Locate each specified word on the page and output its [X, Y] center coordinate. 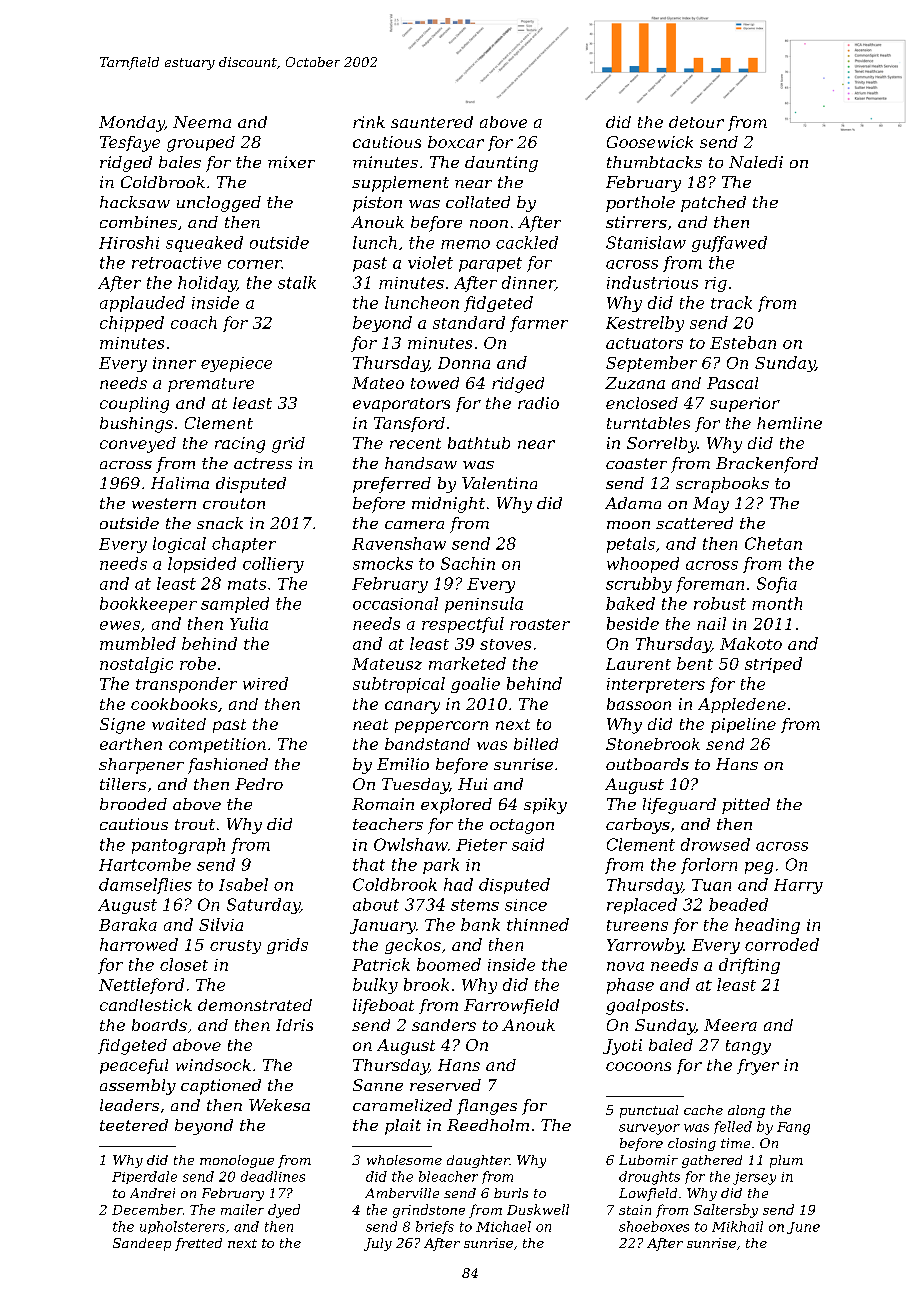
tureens [637, 925]
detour [696, 122]
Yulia [249, 623]
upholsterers [182, 1227]
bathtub [479, 443]
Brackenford [767, 465]
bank [480, 924]
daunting [501, 164]
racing [240, 445]
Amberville [402, 1193]
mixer [291, 162]
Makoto [751, 643]
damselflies [145, 886]
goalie [475, 685]
